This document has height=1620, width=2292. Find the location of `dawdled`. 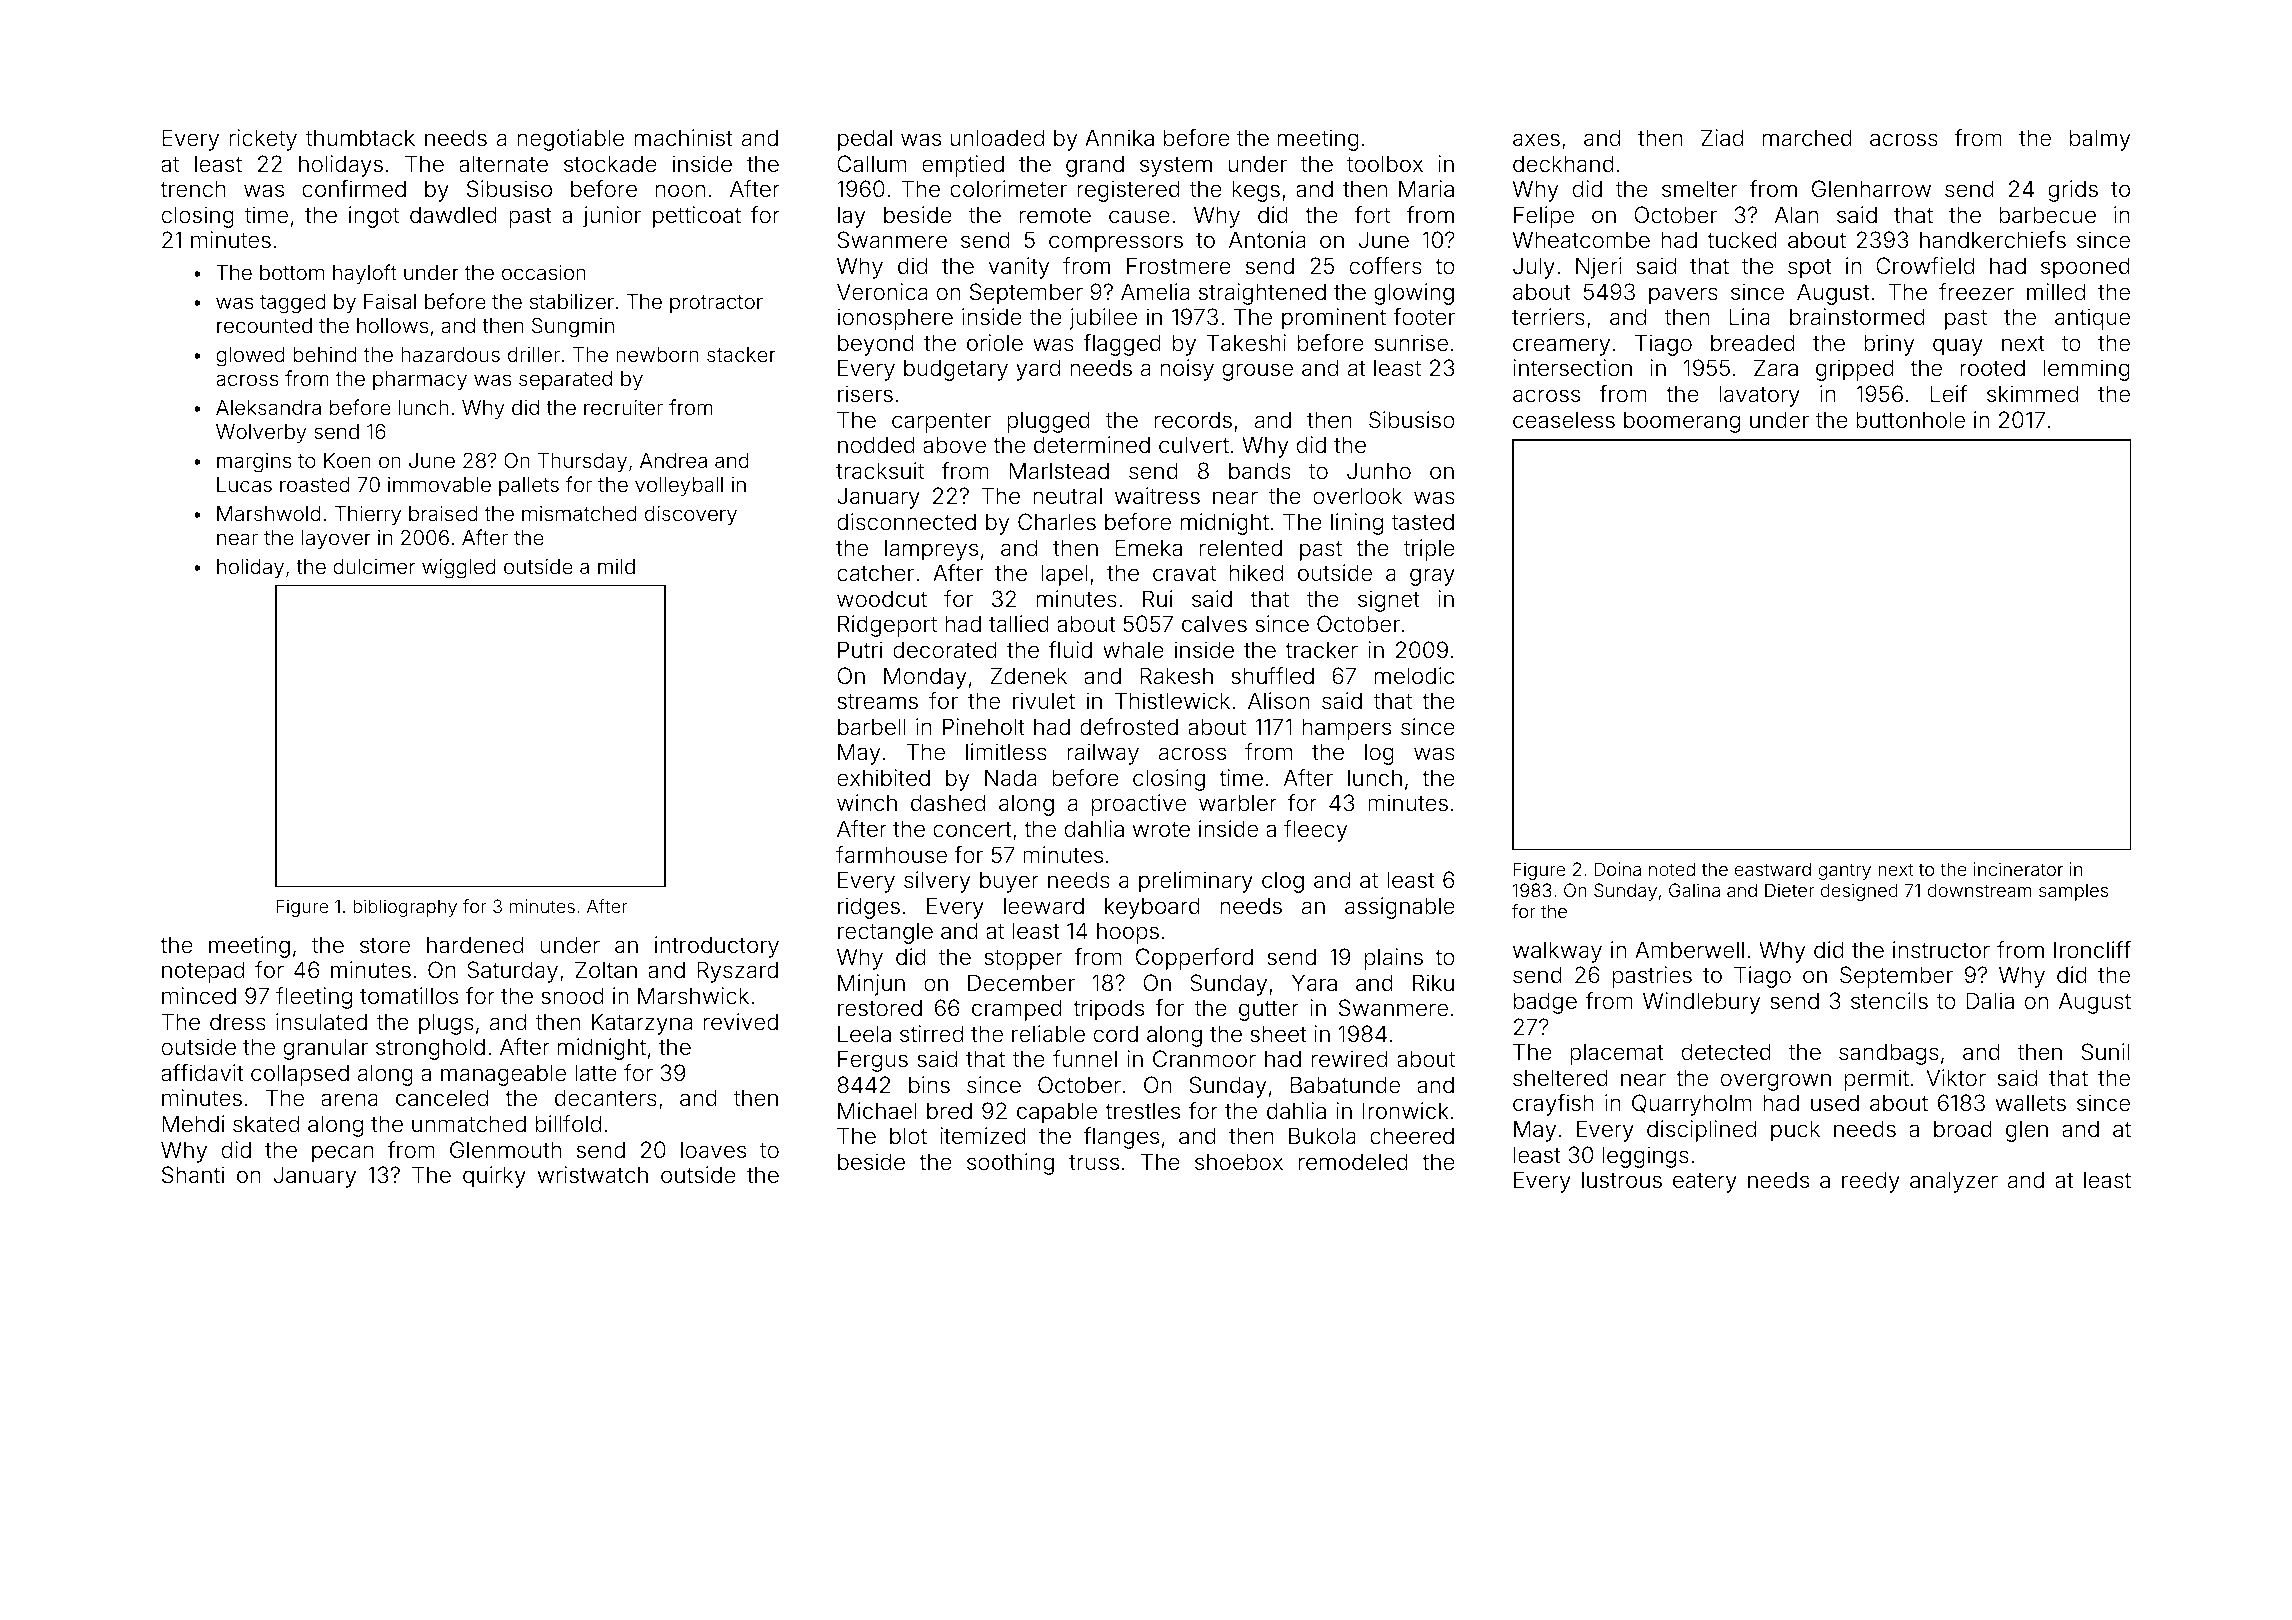

dawdled is located at coordinates (453, 215).
